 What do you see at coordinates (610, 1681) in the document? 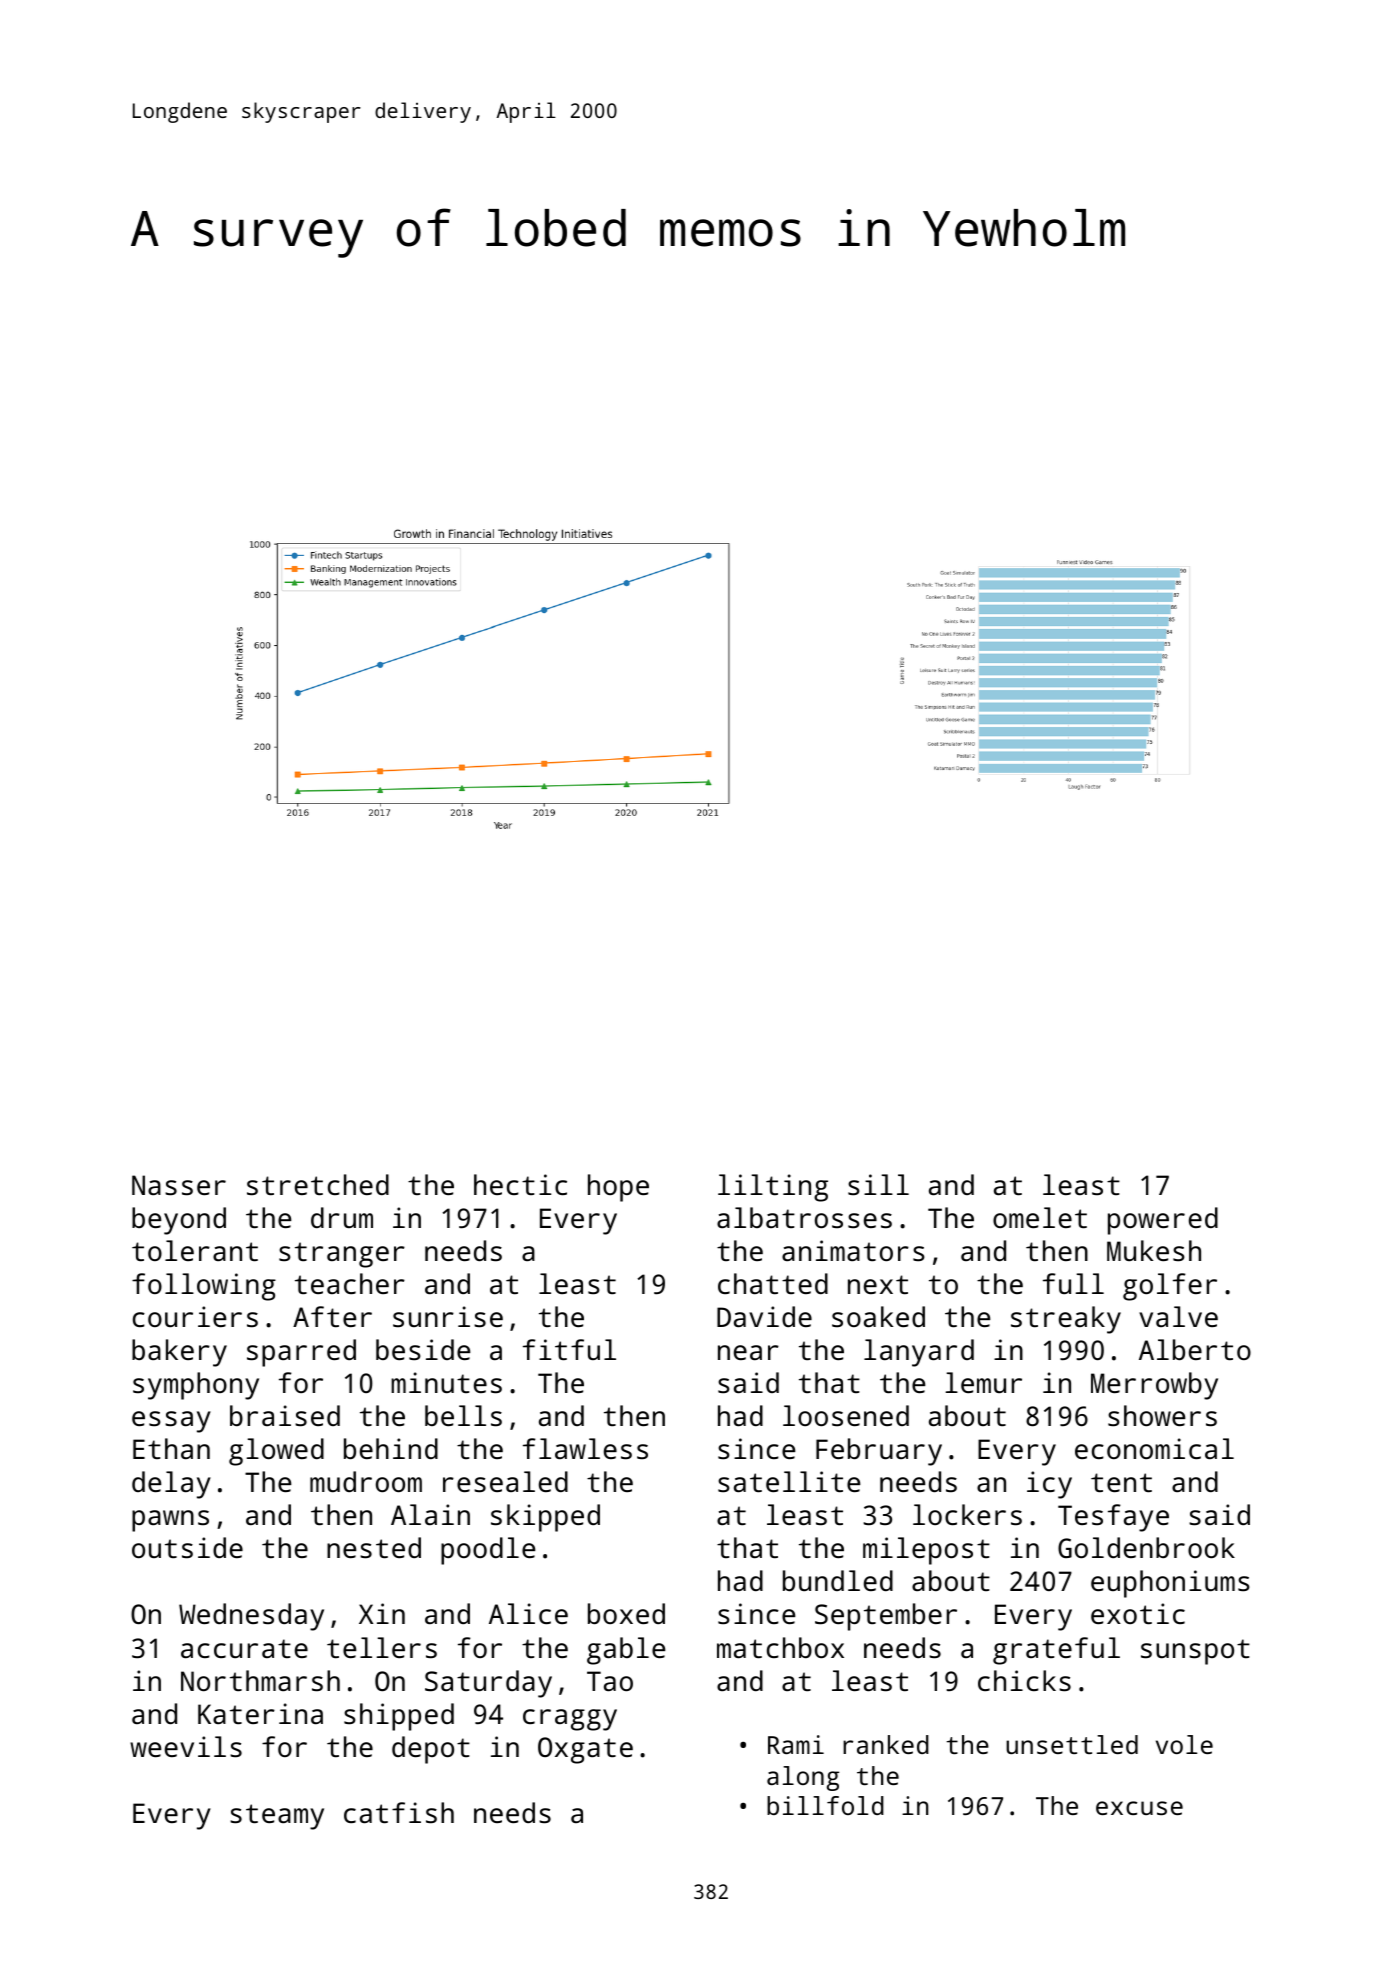
I see `Tao` at bounding box center [610, 1681].
